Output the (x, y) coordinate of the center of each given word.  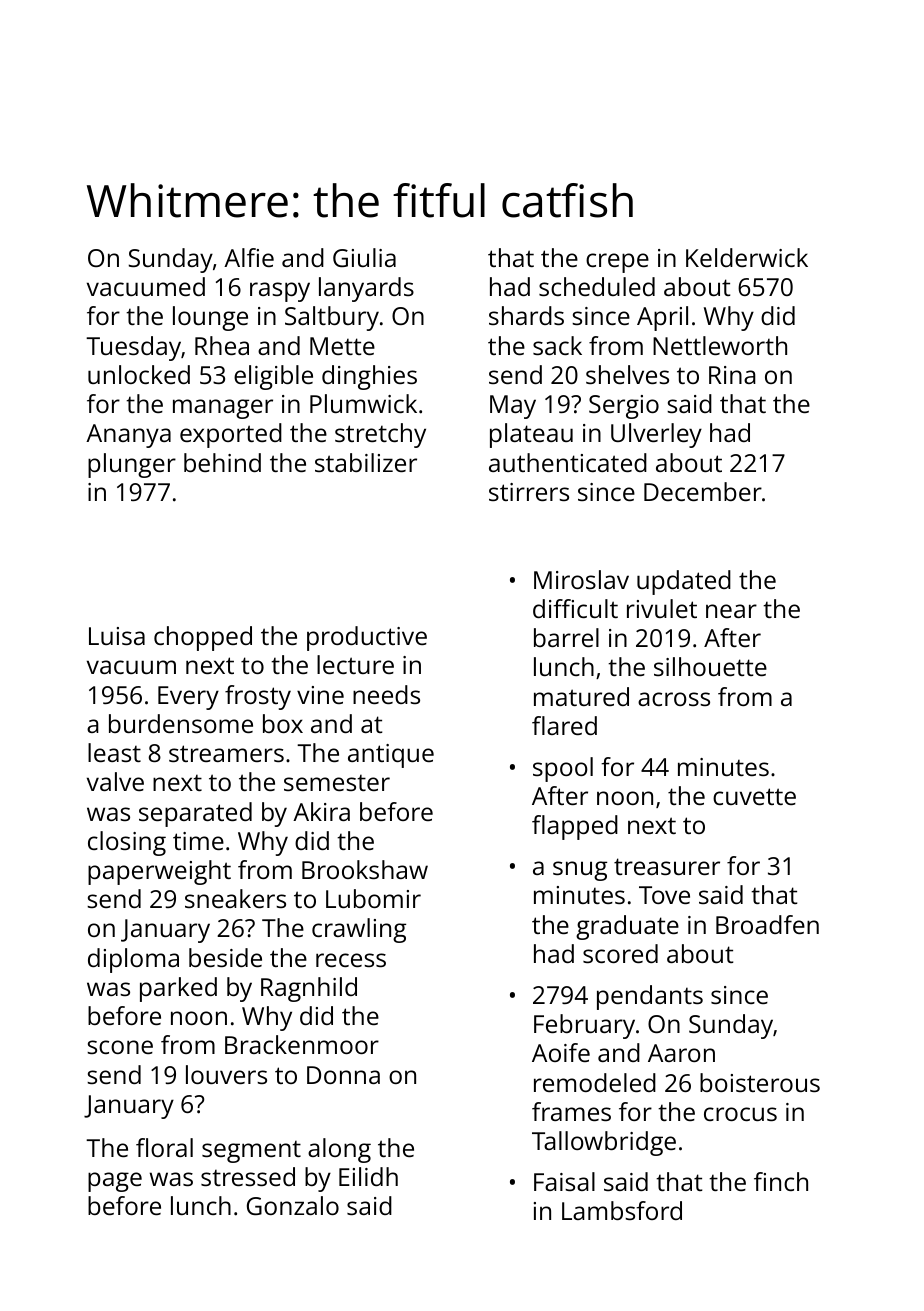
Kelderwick (747, 257)
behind (222, 462)
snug (580, 871)
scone (120, 1047)
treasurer (667, 866)
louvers (226, 1074)
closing (127, 843)
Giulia (364, 257)
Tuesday (133, 348)
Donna (343, 1075)
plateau (531, 435)
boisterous (760, 1082)
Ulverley (656, 435)
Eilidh (368, 1176)
